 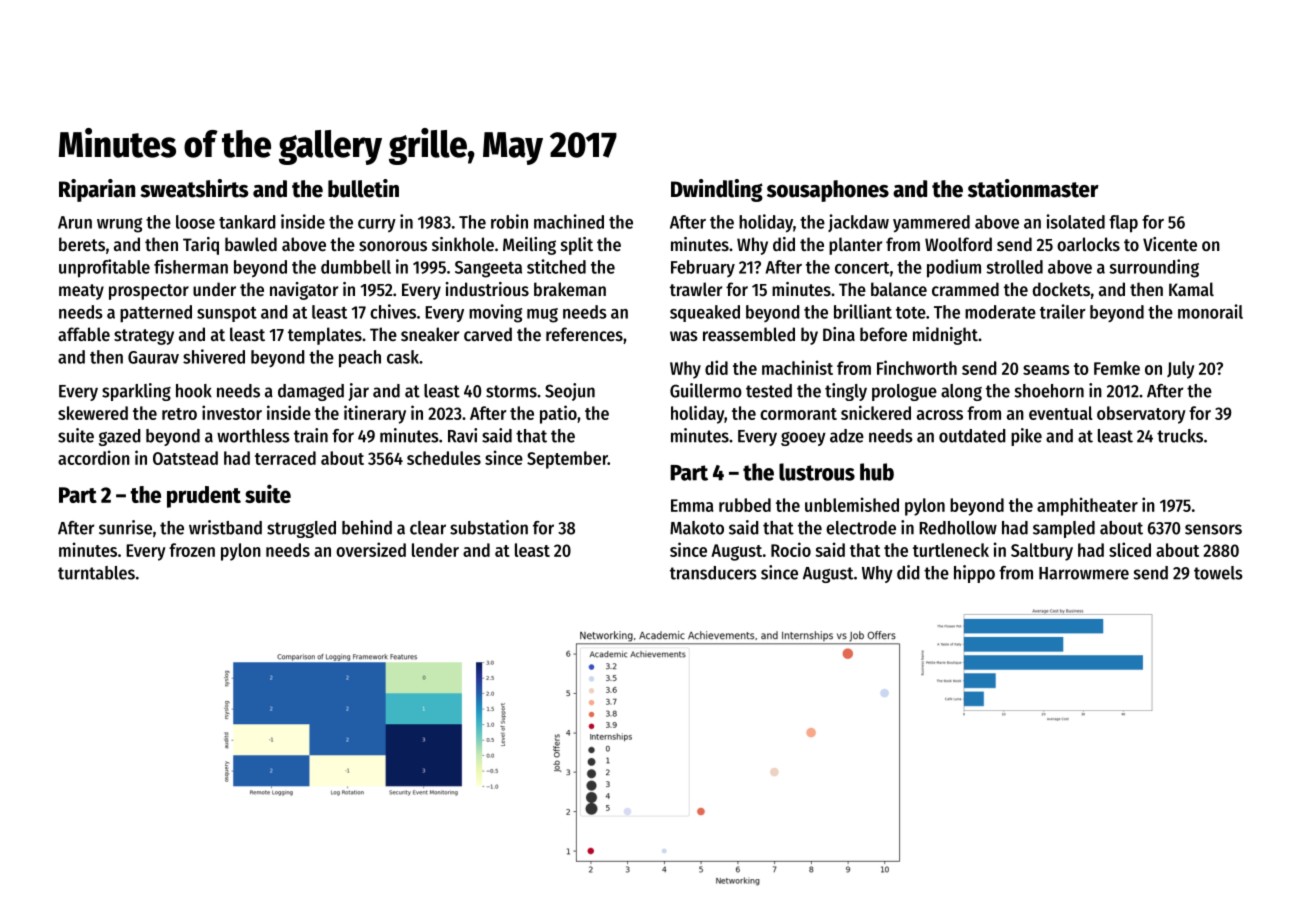 What do you see at coordinates (1033, 188) in the screenshot?
I see `stationmaster` at bounding box center [1033, 188].
